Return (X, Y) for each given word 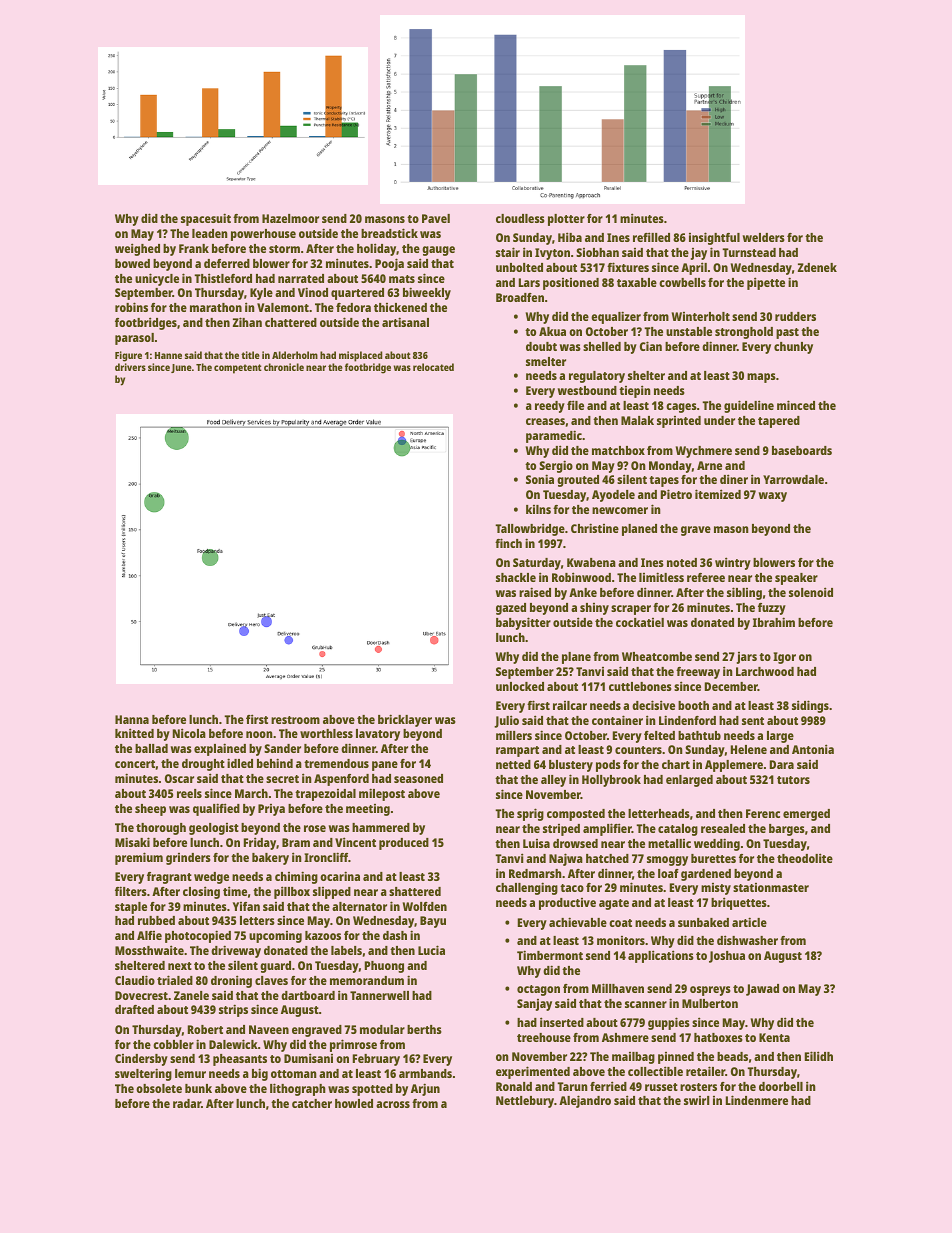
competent (238, 369)
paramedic (554, 436)
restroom (295, 720)
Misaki (132, 842)
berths (424, 1029)
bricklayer (405, 720)
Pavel (436, 218)
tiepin (635, 391)
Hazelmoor (290, 218)
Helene (749, 749)
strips (233, 1010)
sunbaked (703, 922)
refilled (651, 237)
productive (567, 904)
